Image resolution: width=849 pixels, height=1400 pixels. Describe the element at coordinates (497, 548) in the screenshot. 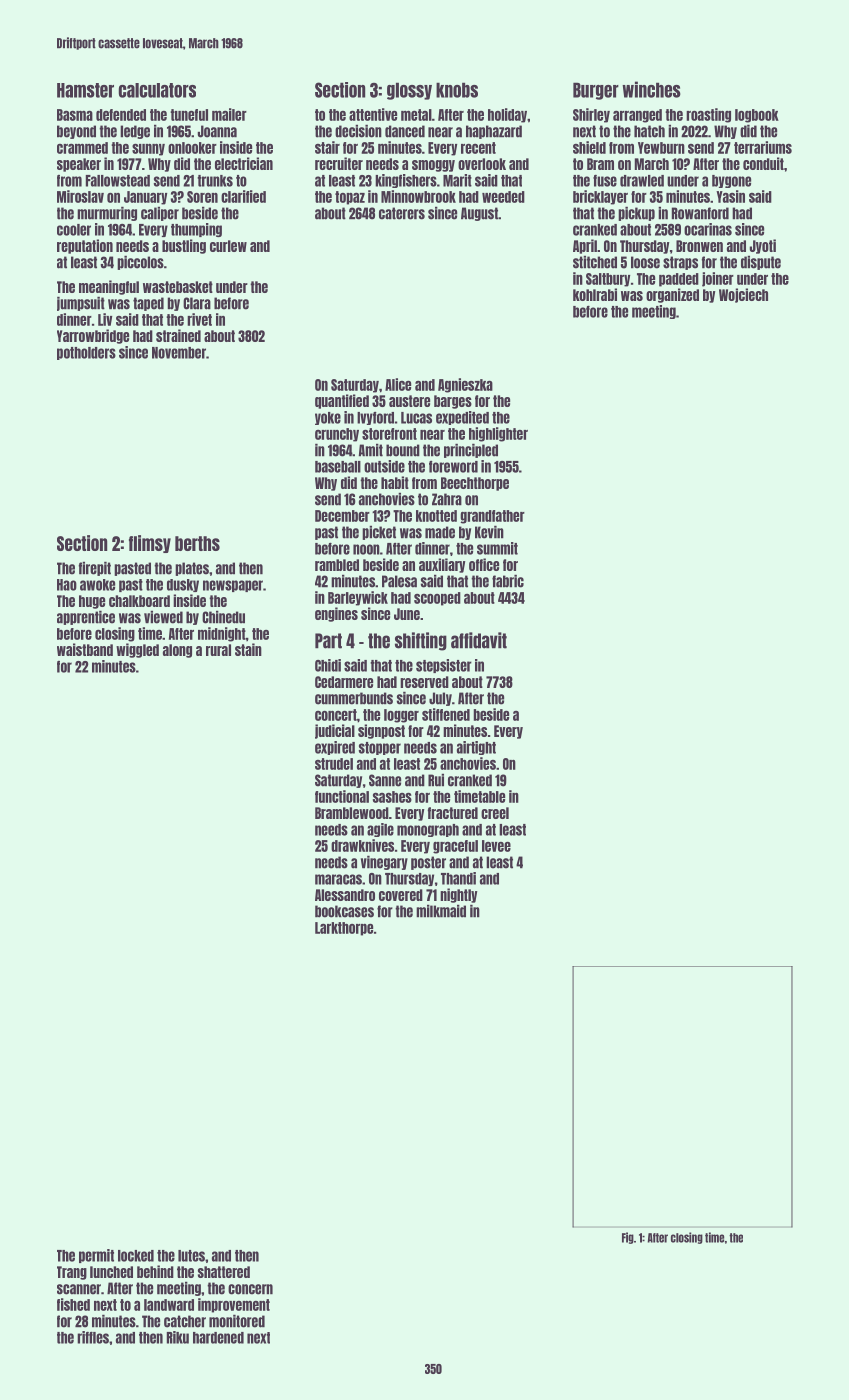

I see `summit` at that location.
